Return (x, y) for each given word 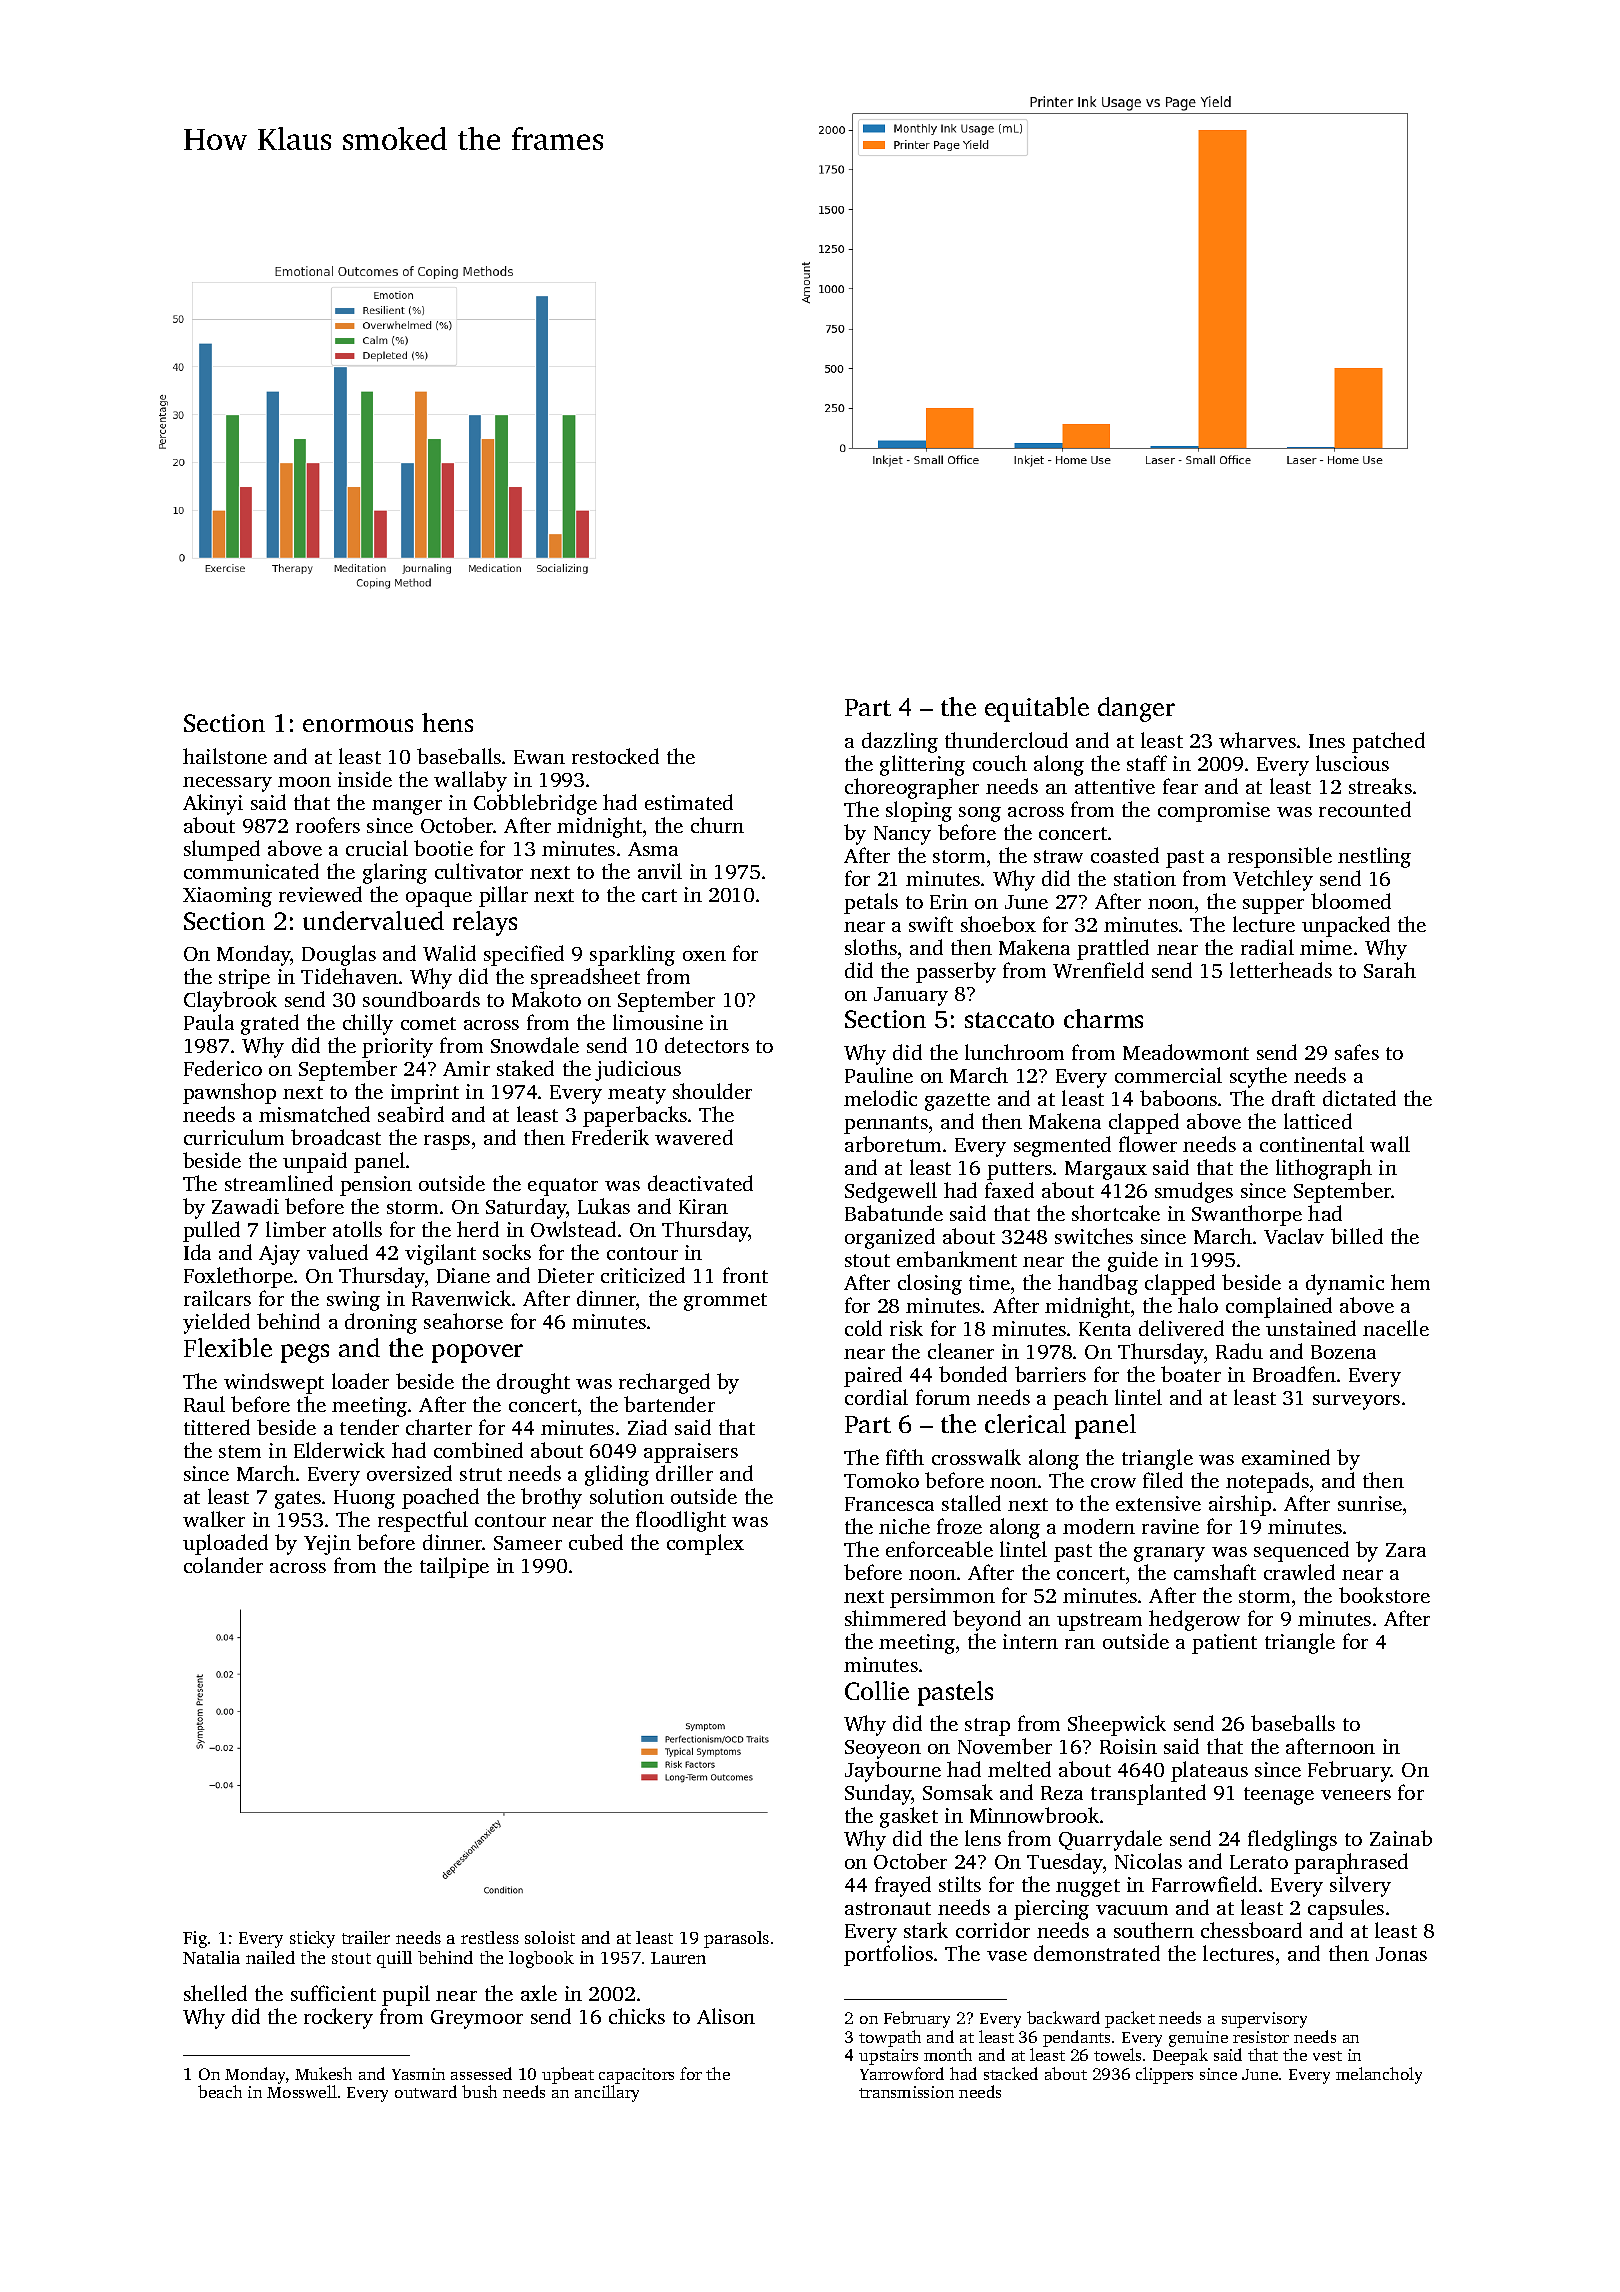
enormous (358, 725)
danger (1136, 709)
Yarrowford (902, 2073)
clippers (1164, 2075)
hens (447, 722)
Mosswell (302, 2091)
